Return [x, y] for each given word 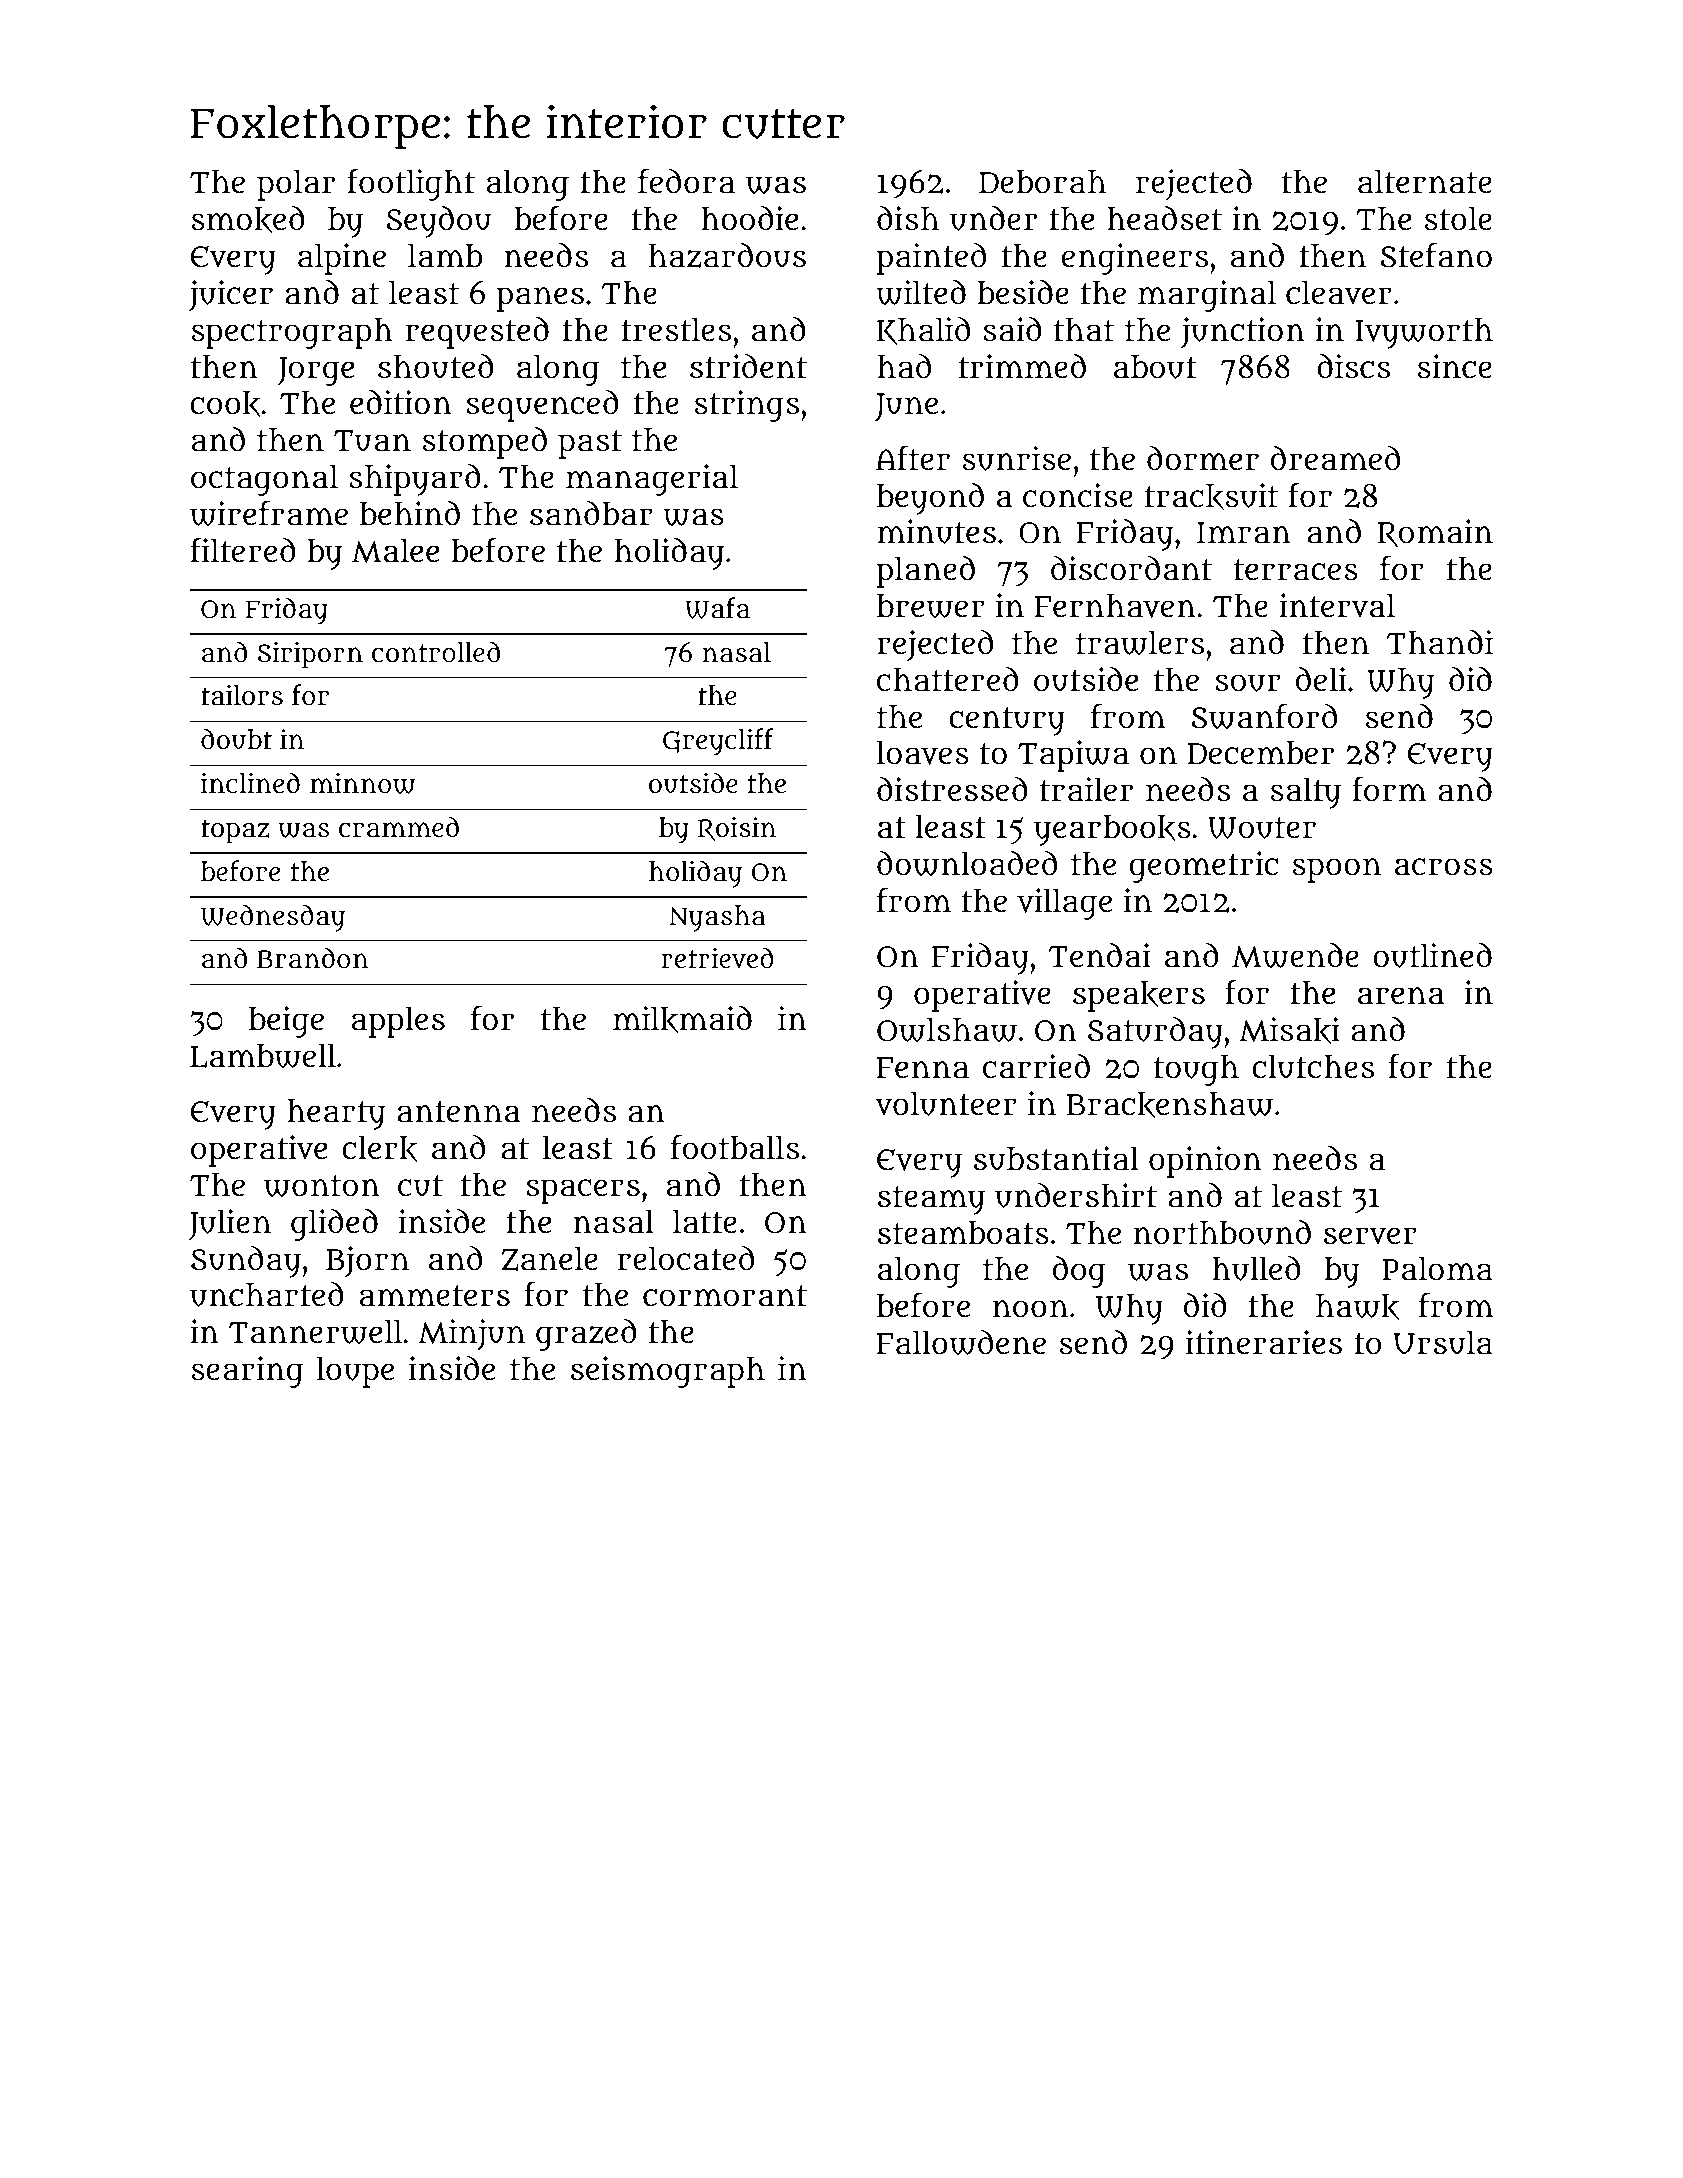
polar [296, 185]
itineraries [1264, 1342]
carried [1036, 1066]
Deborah [1042, 182]
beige [286, 1022]
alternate [1425, 182]
